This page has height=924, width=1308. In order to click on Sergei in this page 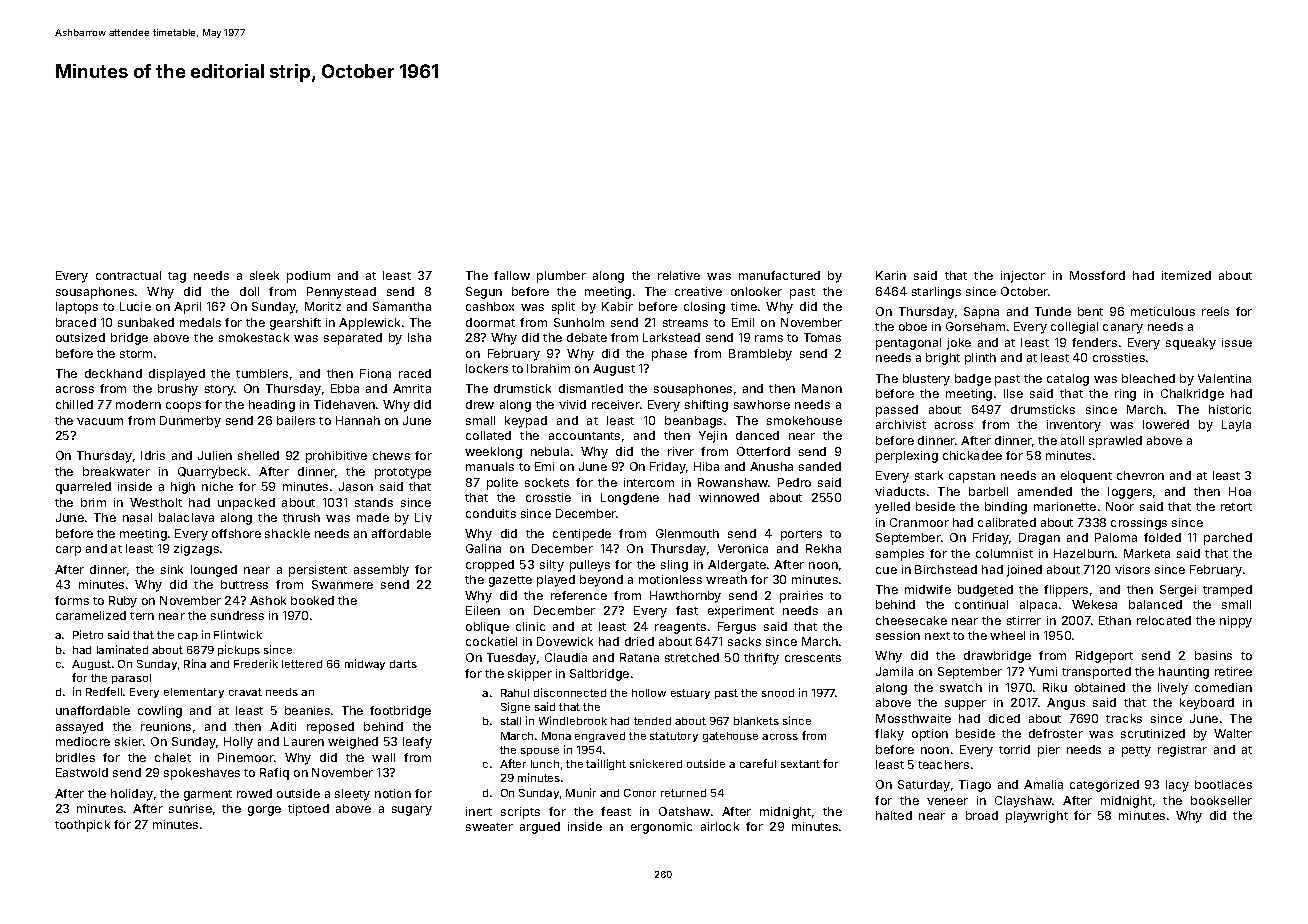, I will do `click(1178, 591)`.
